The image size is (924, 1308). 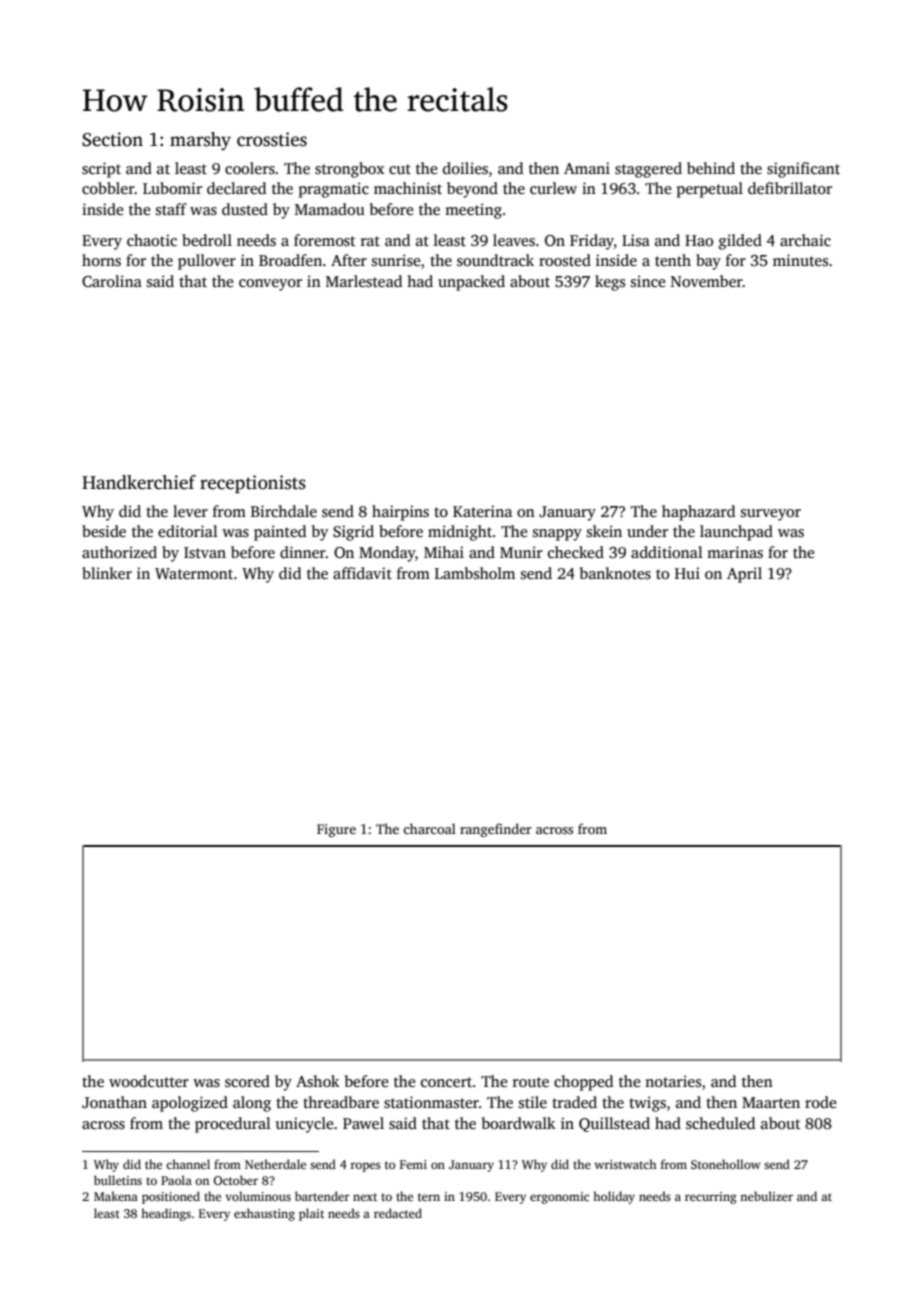 I want to click on beside, so click(x=104, y=531).
